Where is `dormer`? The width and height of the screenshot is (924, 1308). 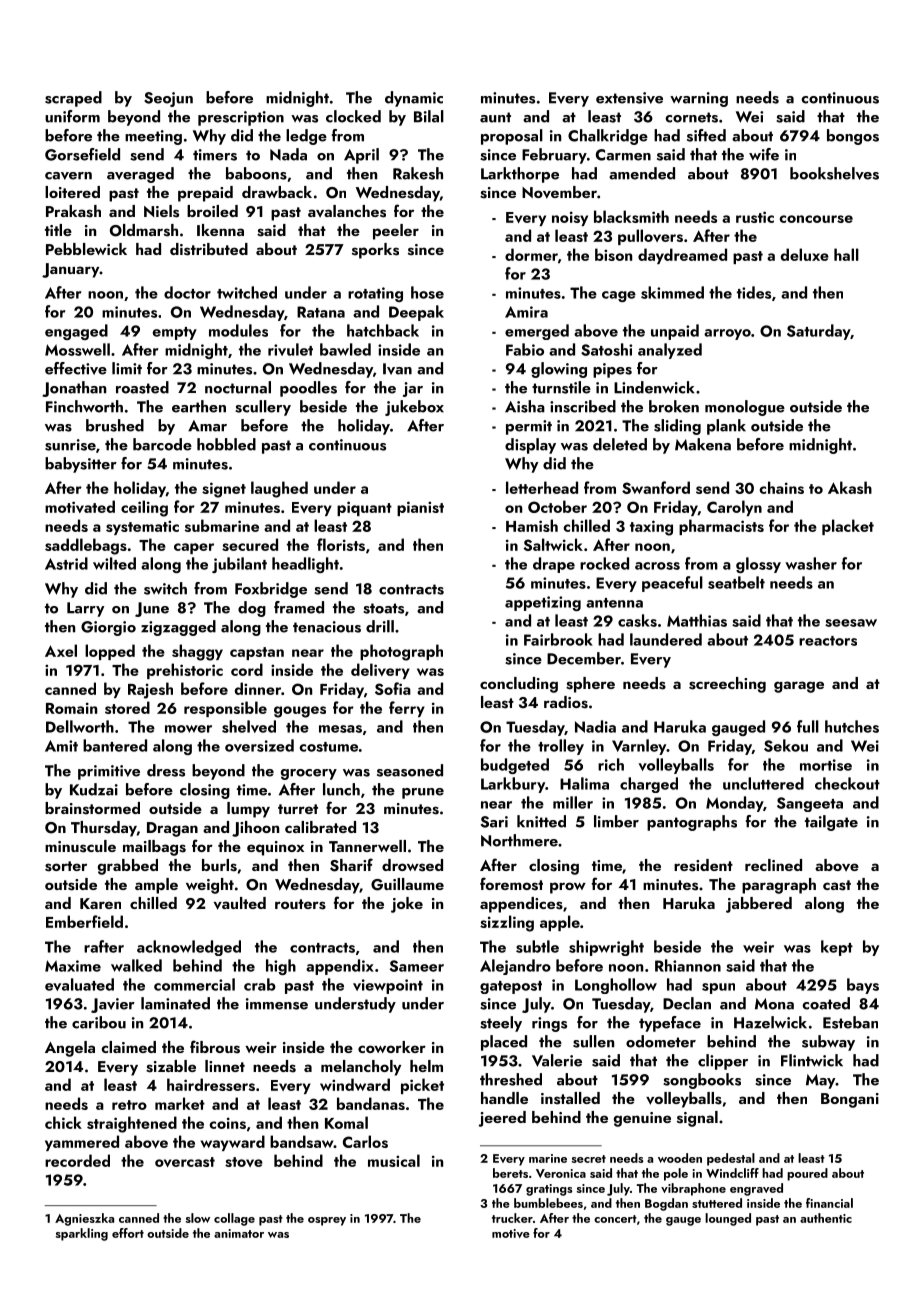
dormer is located at coordinates (531, 254).
